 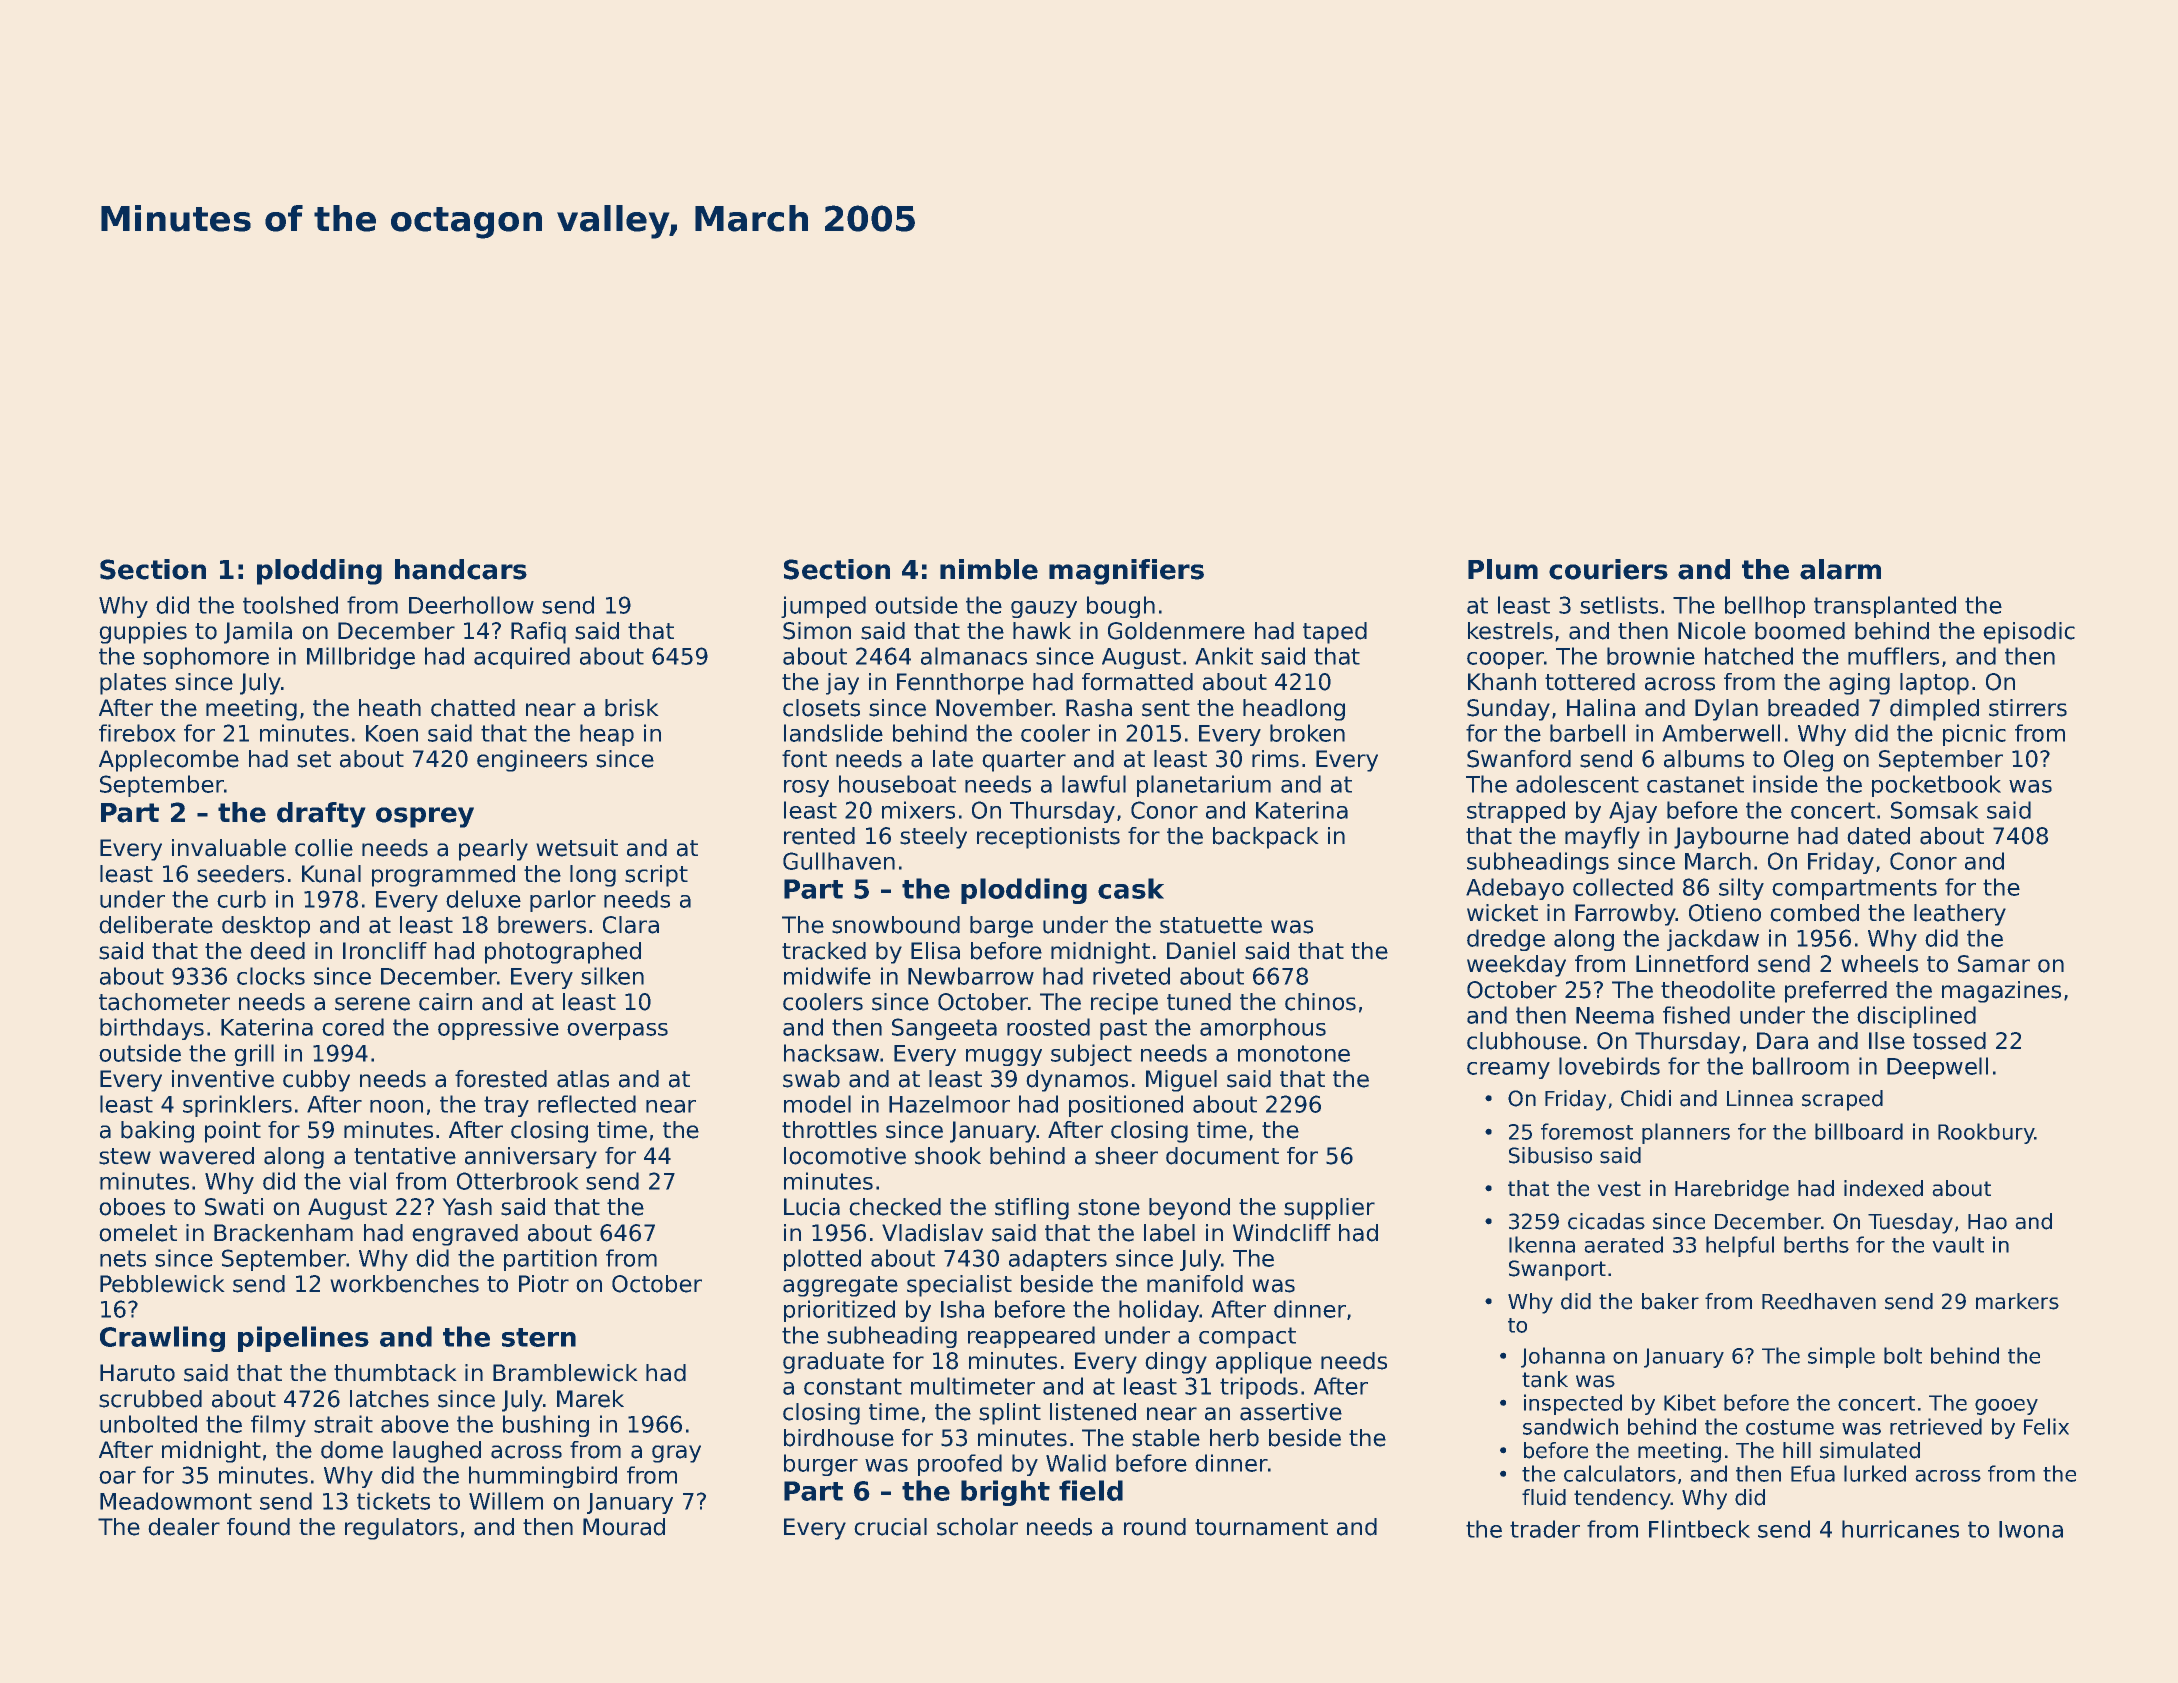 What do you see at coordinates (157, 1132) in the page?
I see `baking` at bounding box center [157, 1132].
